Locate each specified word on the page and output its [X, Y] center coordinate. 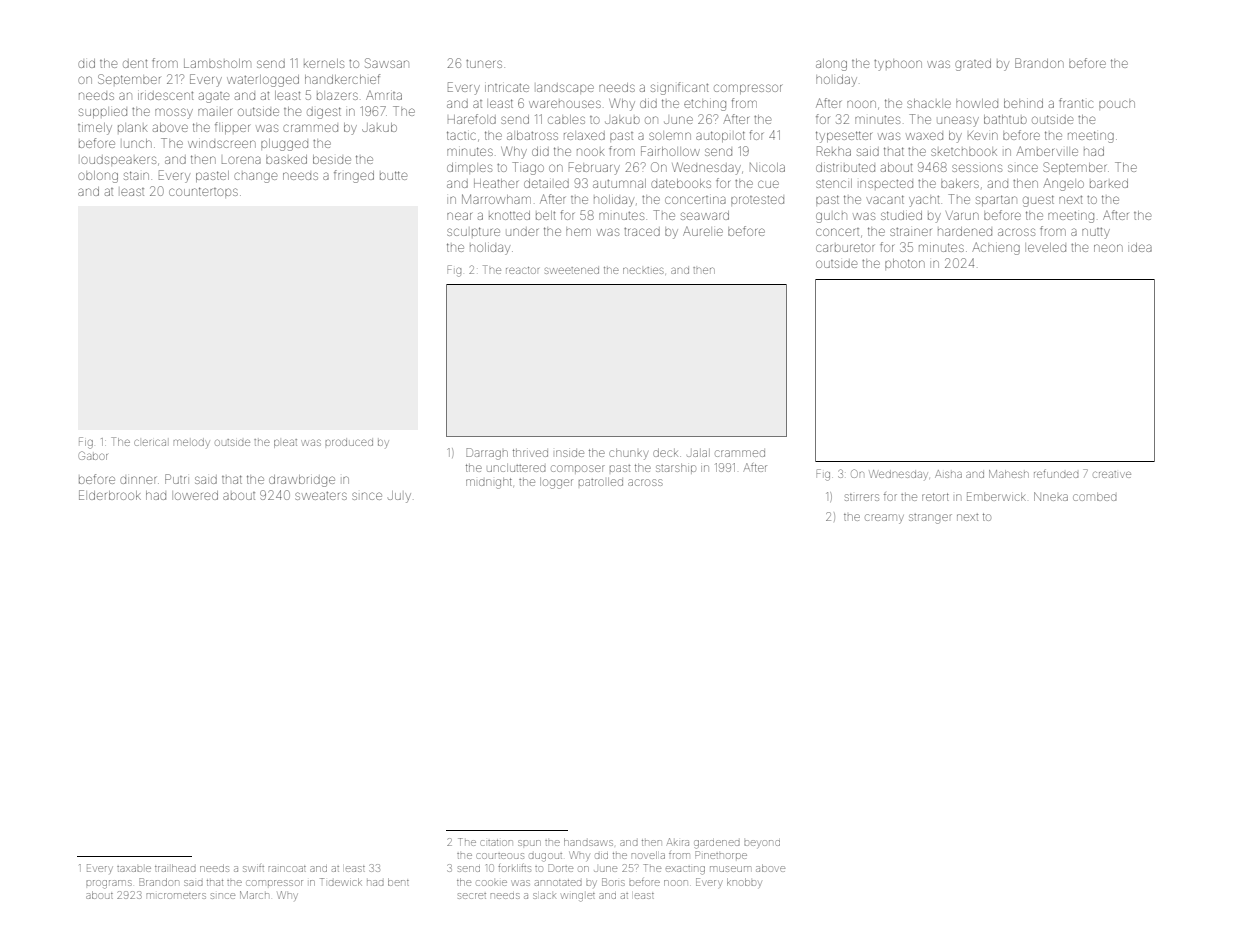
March [254, 895]
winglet [578, 897]
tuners [484, 64]
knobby [744, 883]
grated [973, 65]
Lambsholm [217, 63]
